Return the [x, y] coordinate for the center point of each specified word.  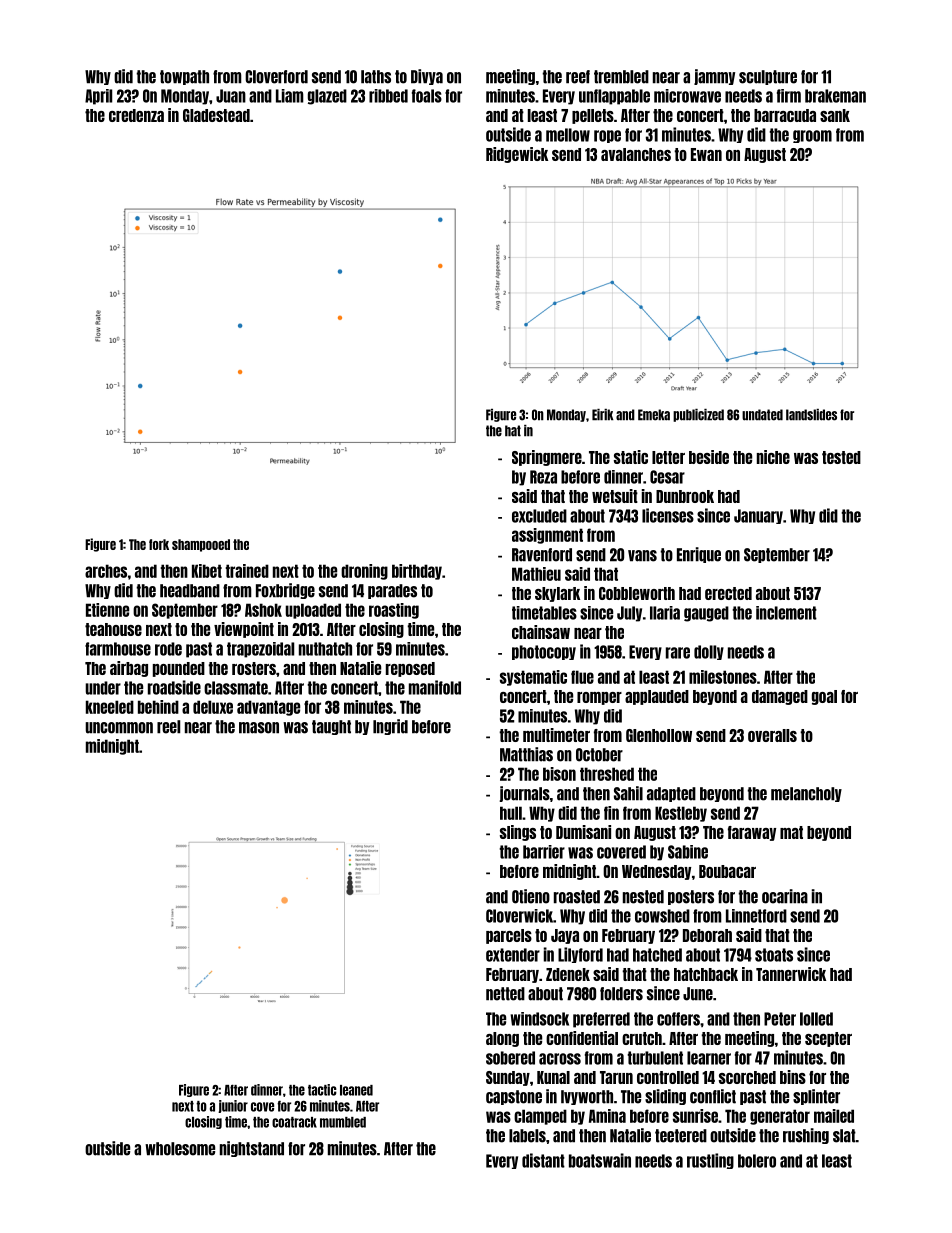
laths [376, 77]
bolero [757, 1161]
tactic [322, 1090]
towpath [184, 77]
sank [835, 115]
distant [543, 1160]
